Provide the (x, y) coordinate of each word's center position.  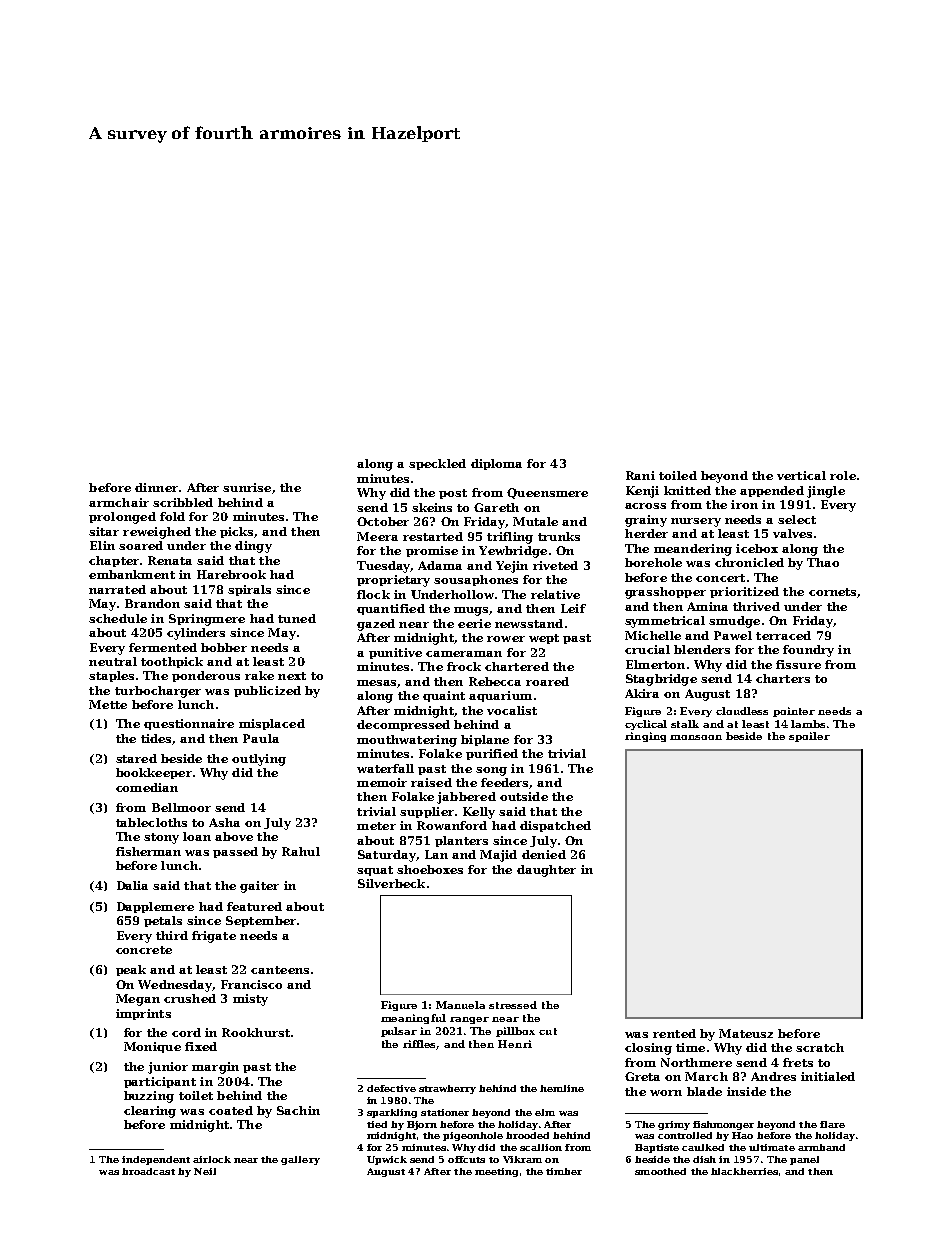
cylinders (196, 634)
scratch (820, 1047)
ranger (469, 1020)
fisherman (148, 851)
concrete (144, 950)
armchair (119, 502)
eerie (474, 623)
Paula (261, 738)
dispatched (555, 826)
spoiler (809, 737)
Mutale (535, 521)
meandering (693, 550)
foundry (808, 651)
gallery (300, 1160)
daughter (546, 871)
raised (431, 782)
